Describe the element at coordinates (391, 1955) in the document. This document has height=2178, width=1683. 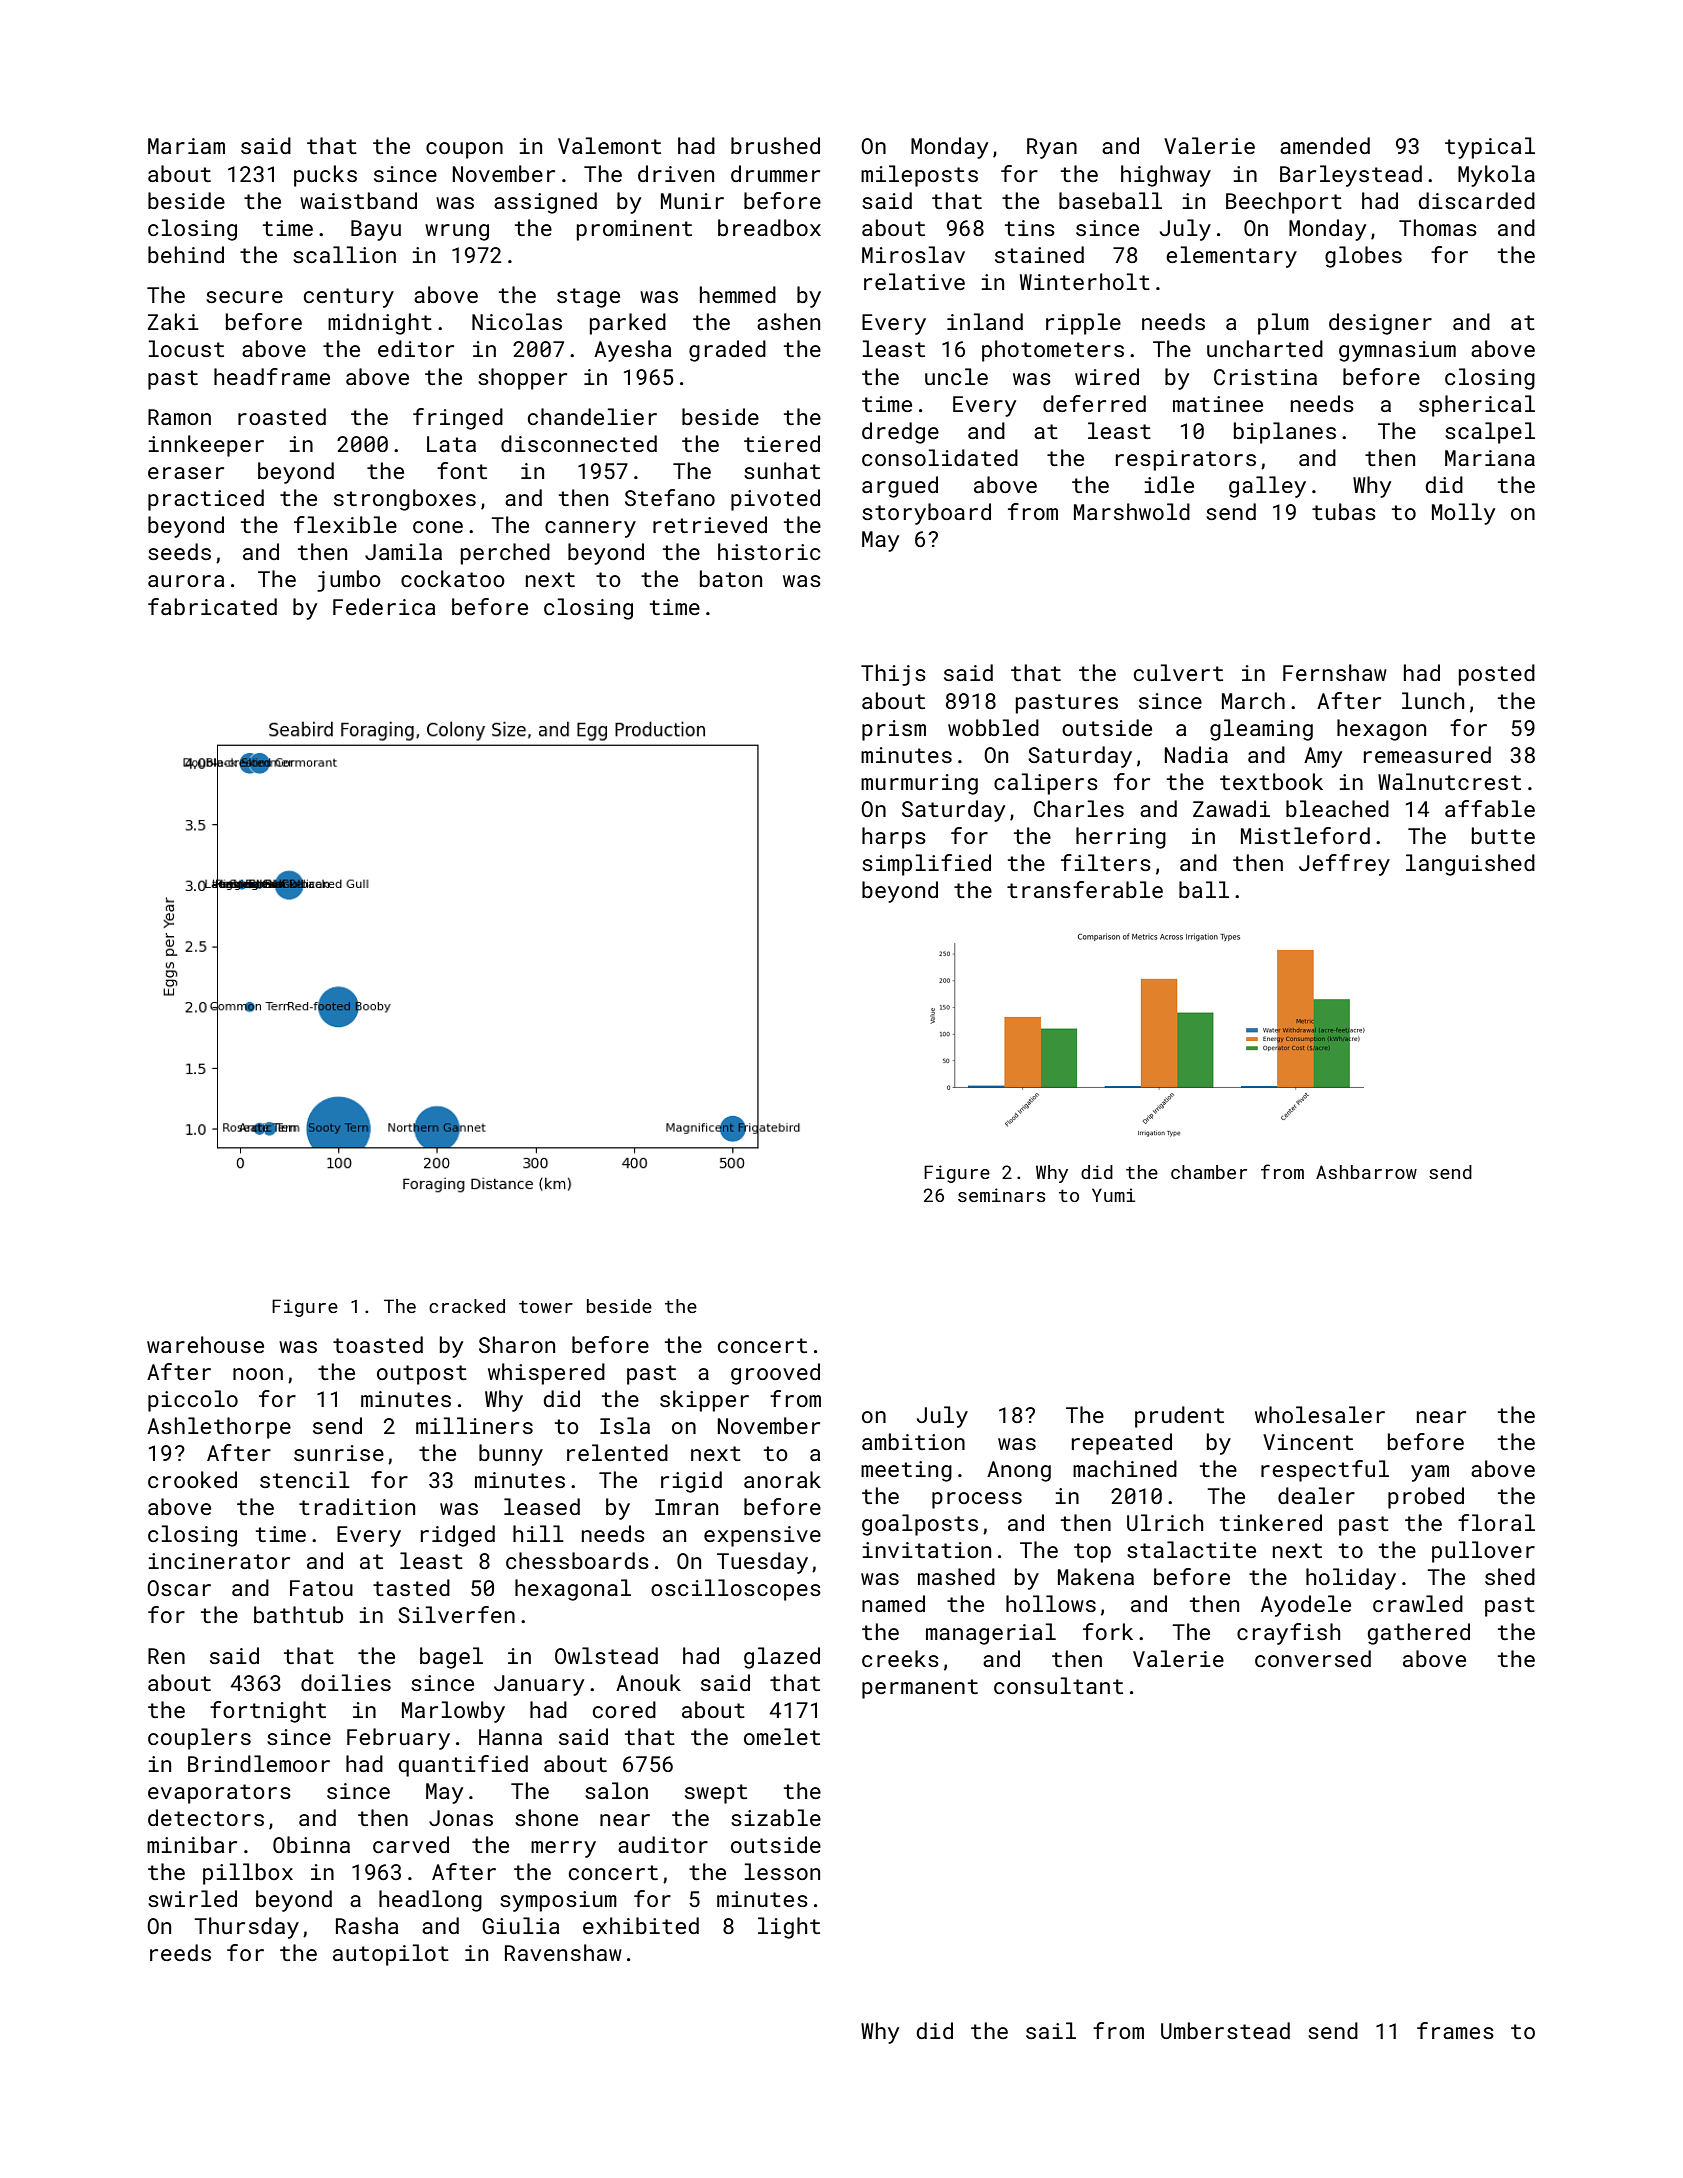
I see `autopilot` at that location.
